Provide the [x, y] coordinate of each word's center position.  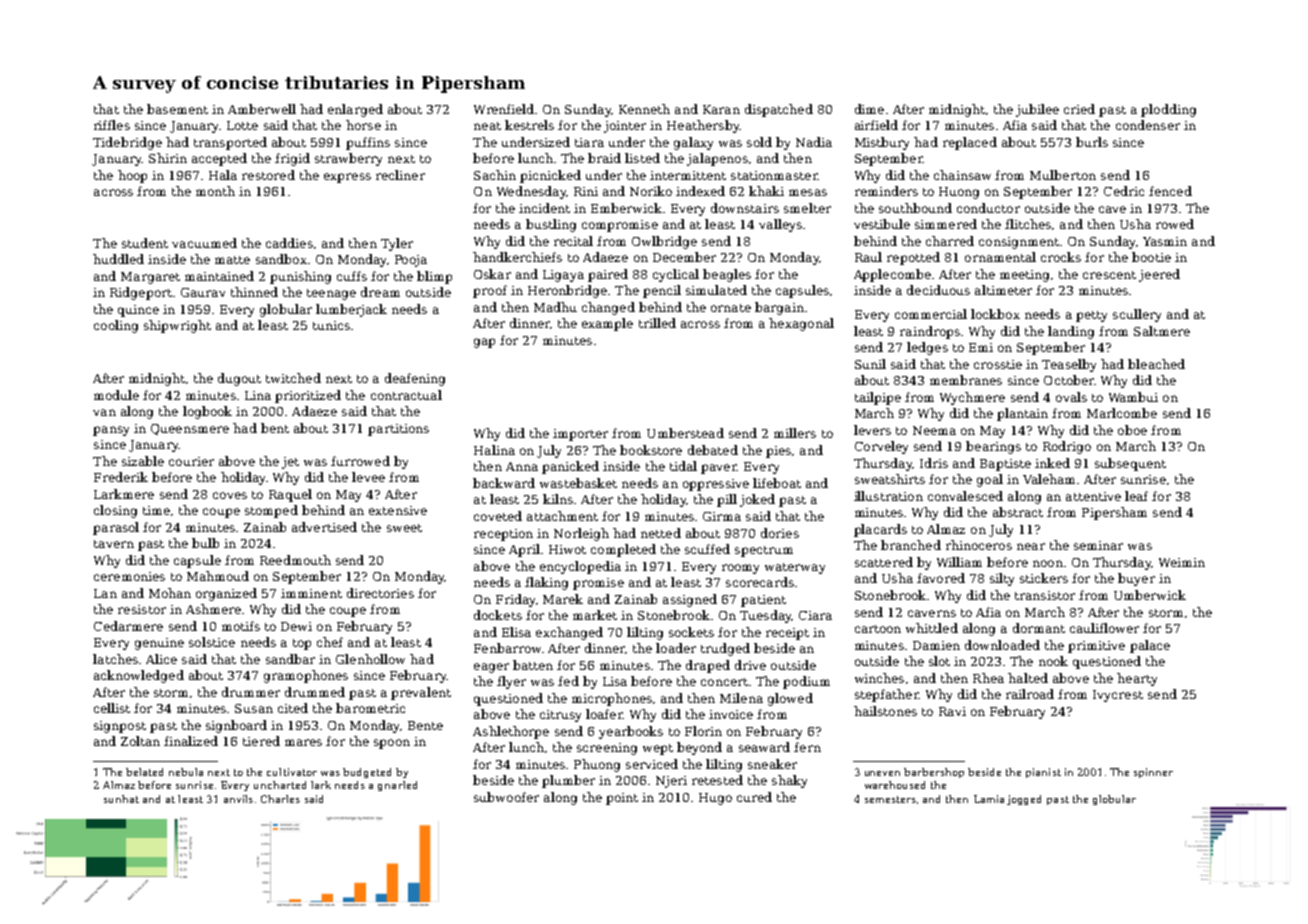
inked [1052, 463]
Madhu [555, 307]
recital [573, 241]
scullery [1137, 315]
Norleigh [581, 534]
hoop [132, 176]
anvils [238, 799]
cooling [116, 326]
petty [1091, 316]
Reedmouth [295, 560]
